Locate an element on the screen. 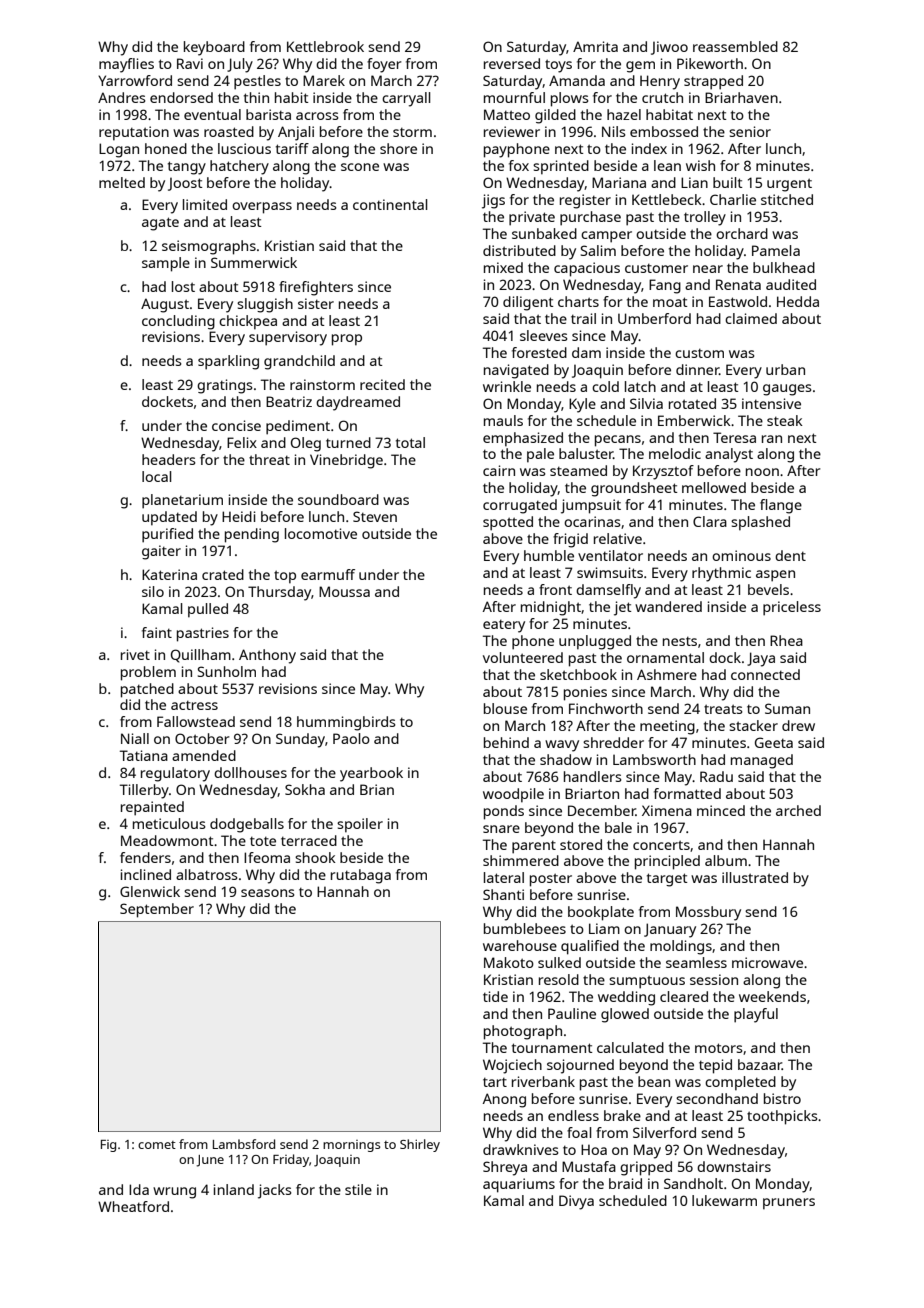 The width and height of the screenshot is (924, 1308). rutabaga is located at coordinates (361, 876).
